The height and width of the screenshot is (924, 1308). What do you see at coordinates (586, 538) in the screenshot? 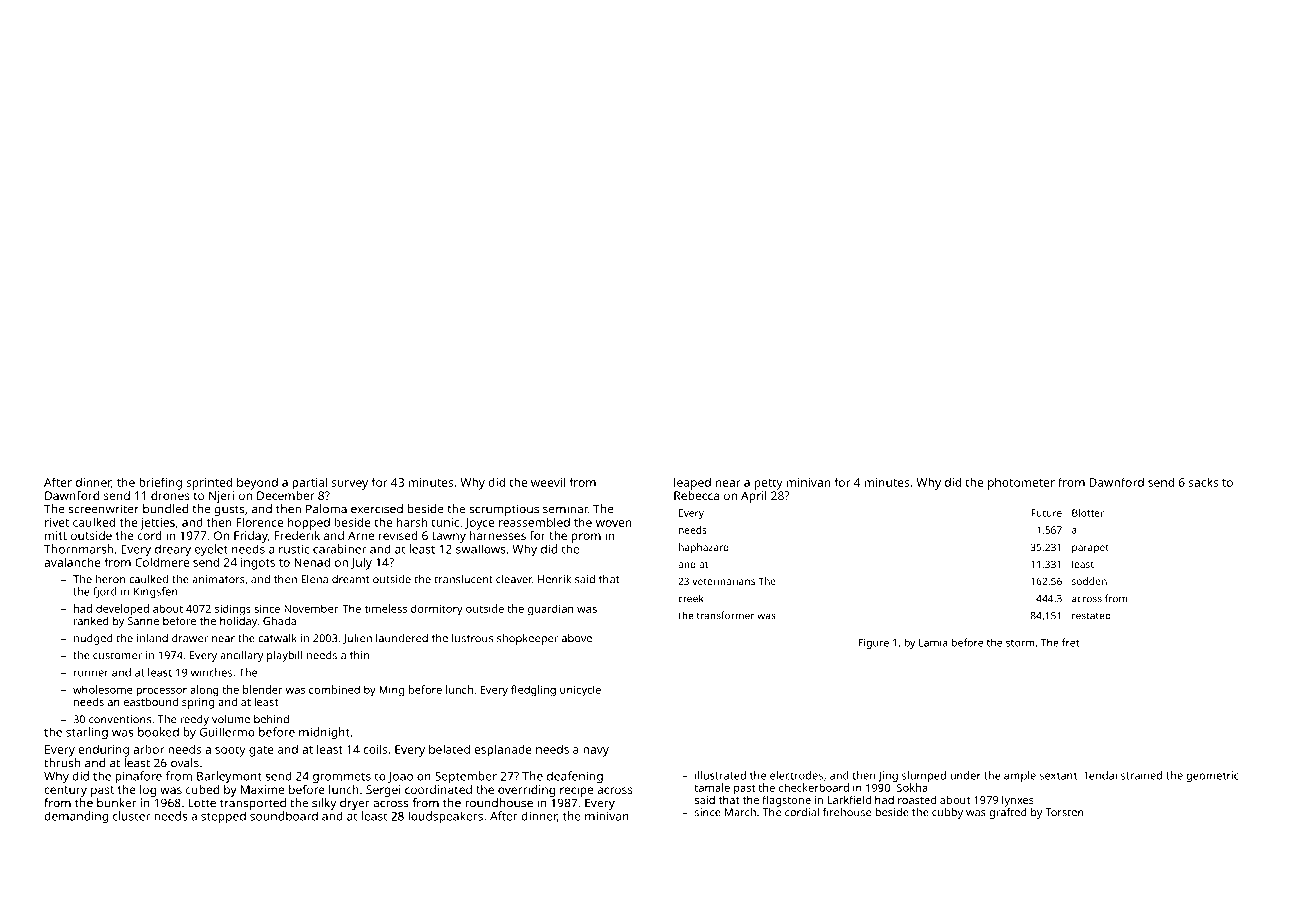
I see `prom` at bounding box center [586, 538].
